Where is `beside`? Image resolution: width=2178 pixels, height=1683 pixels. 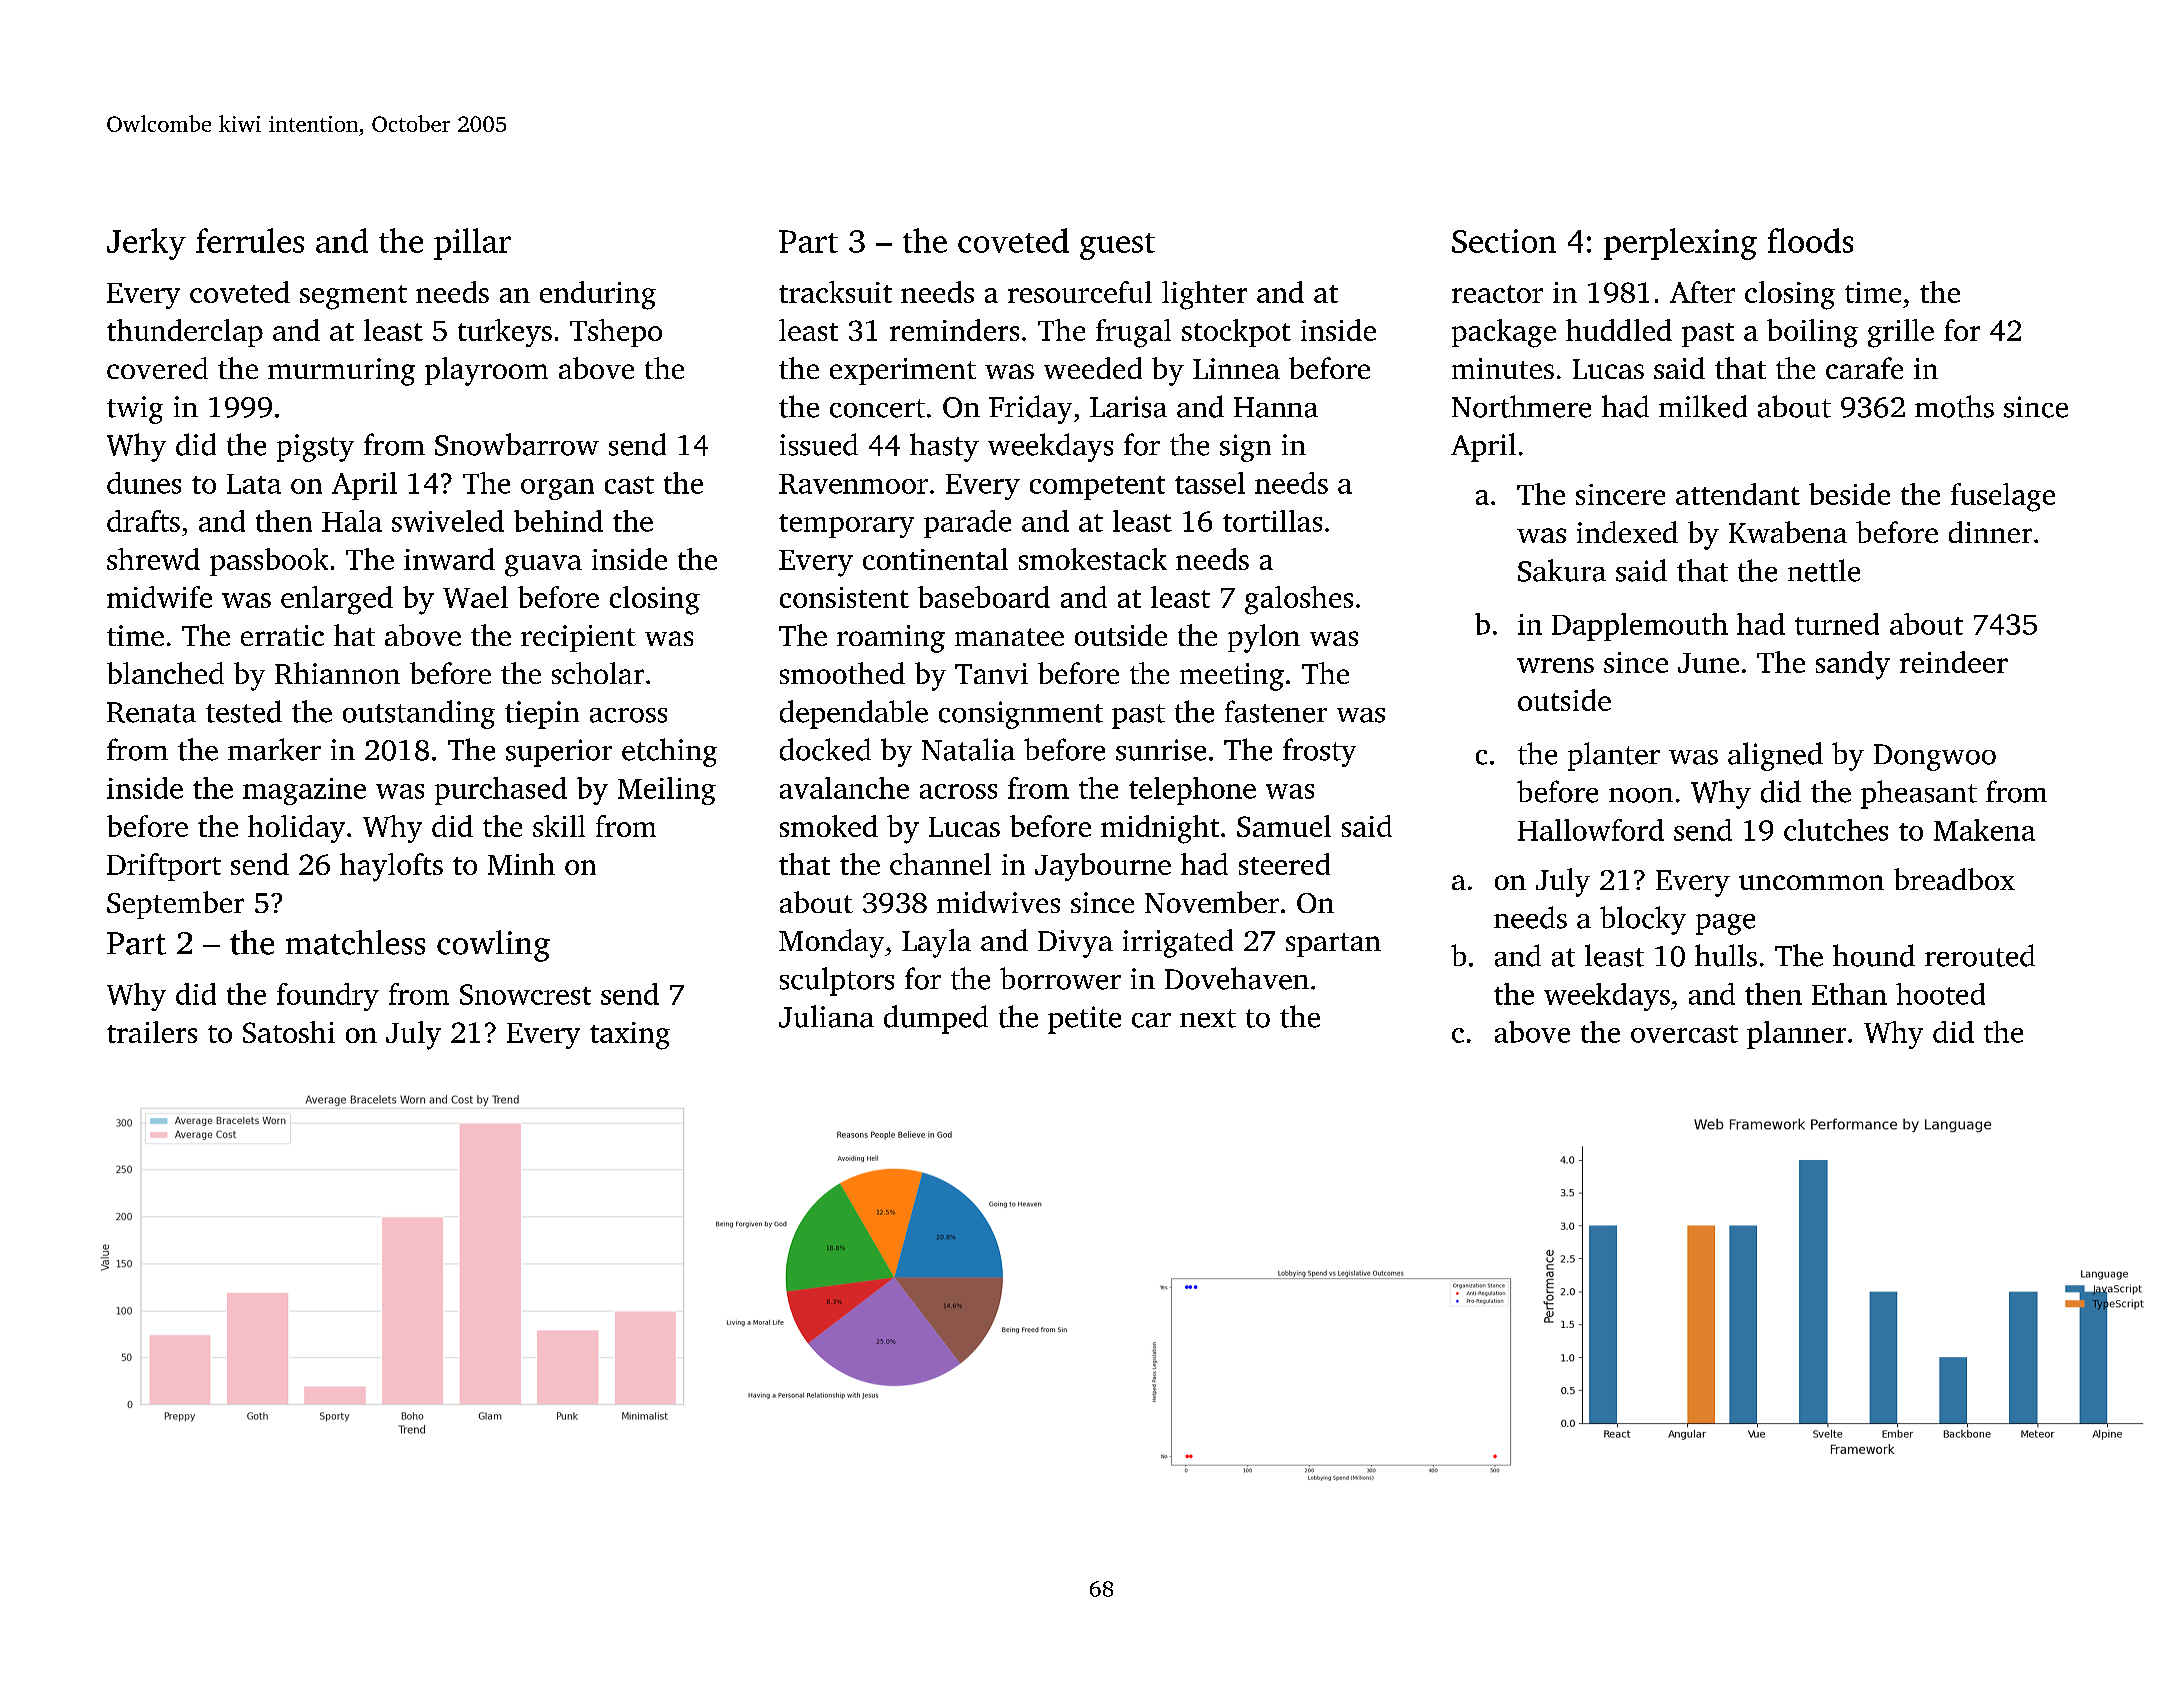 beside is located at coordinates (1849, 494).
